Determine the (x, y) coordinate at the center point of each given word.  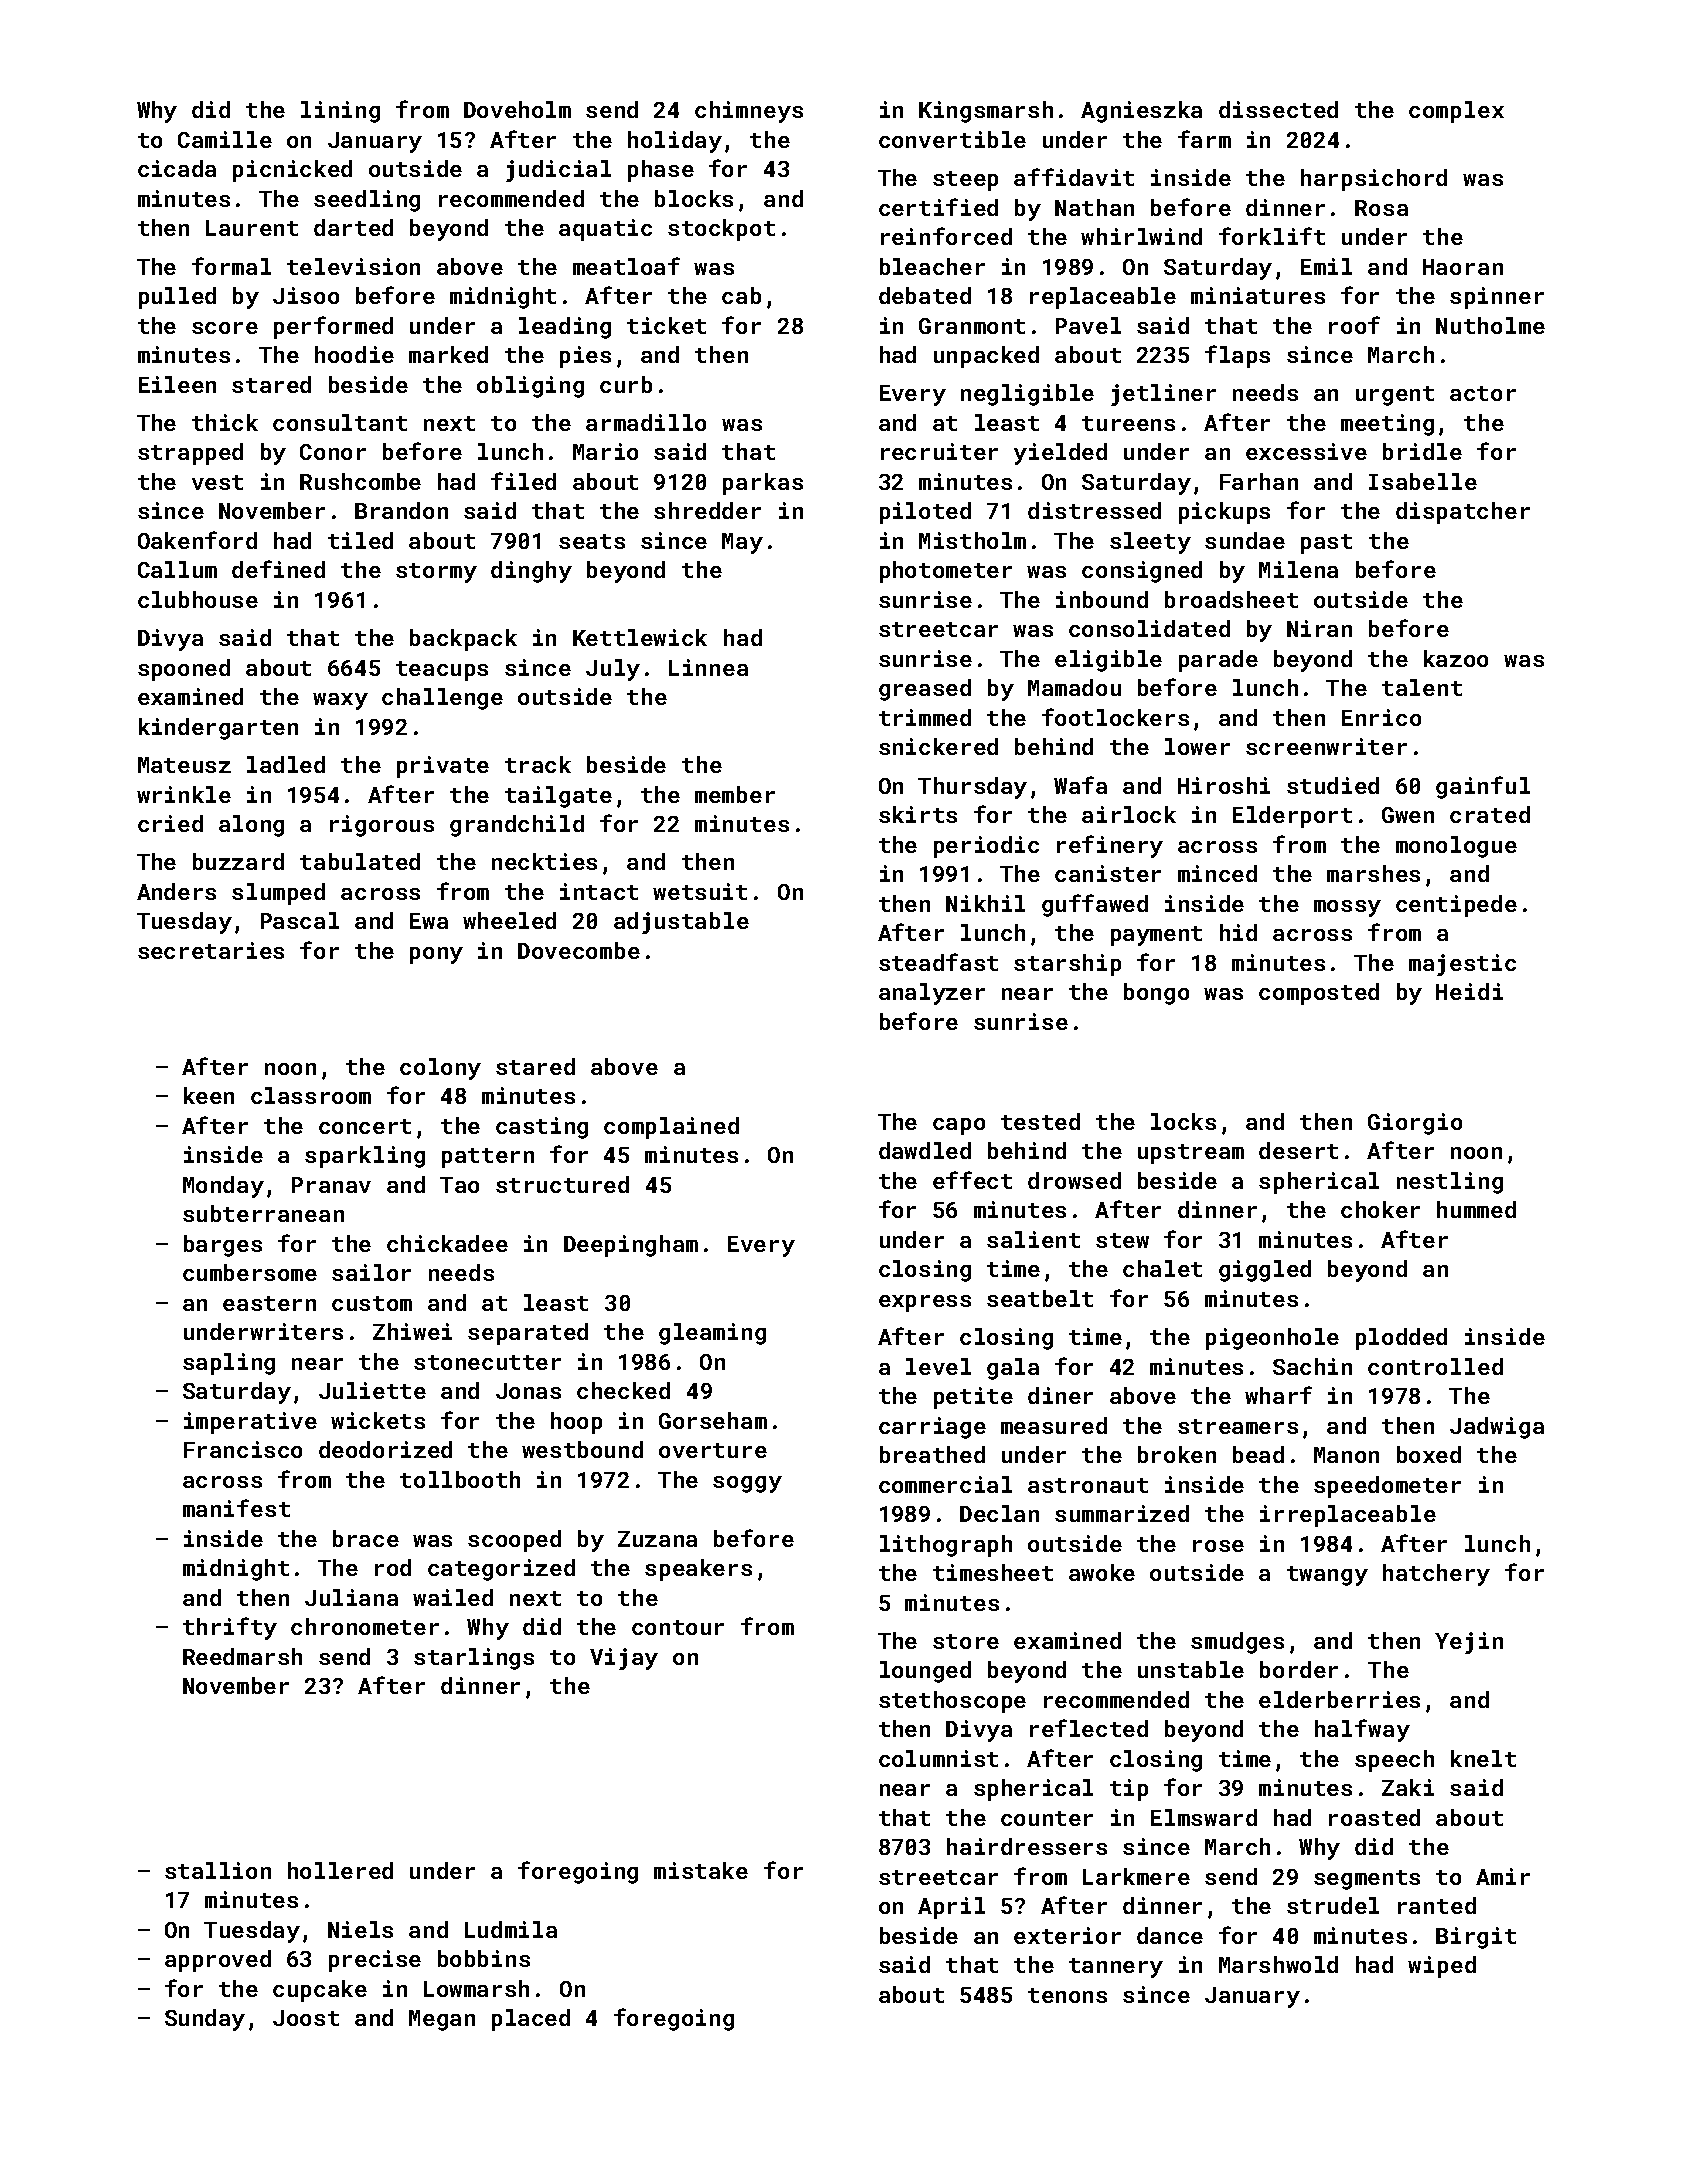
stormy (436, 573)
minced (1217, 873)
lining (340, 112)
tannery (1116, 1968)
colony (440, 1069)
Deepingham (631, 1246)
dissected (1278, 109)
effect (972, 1180)
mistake (701, 1870)
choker (1380, 1209)
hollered (340, 1870)
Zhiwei (412, 1331)
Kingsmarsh (986, 112)
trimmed (925, 717)
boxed (1429, 1454)
